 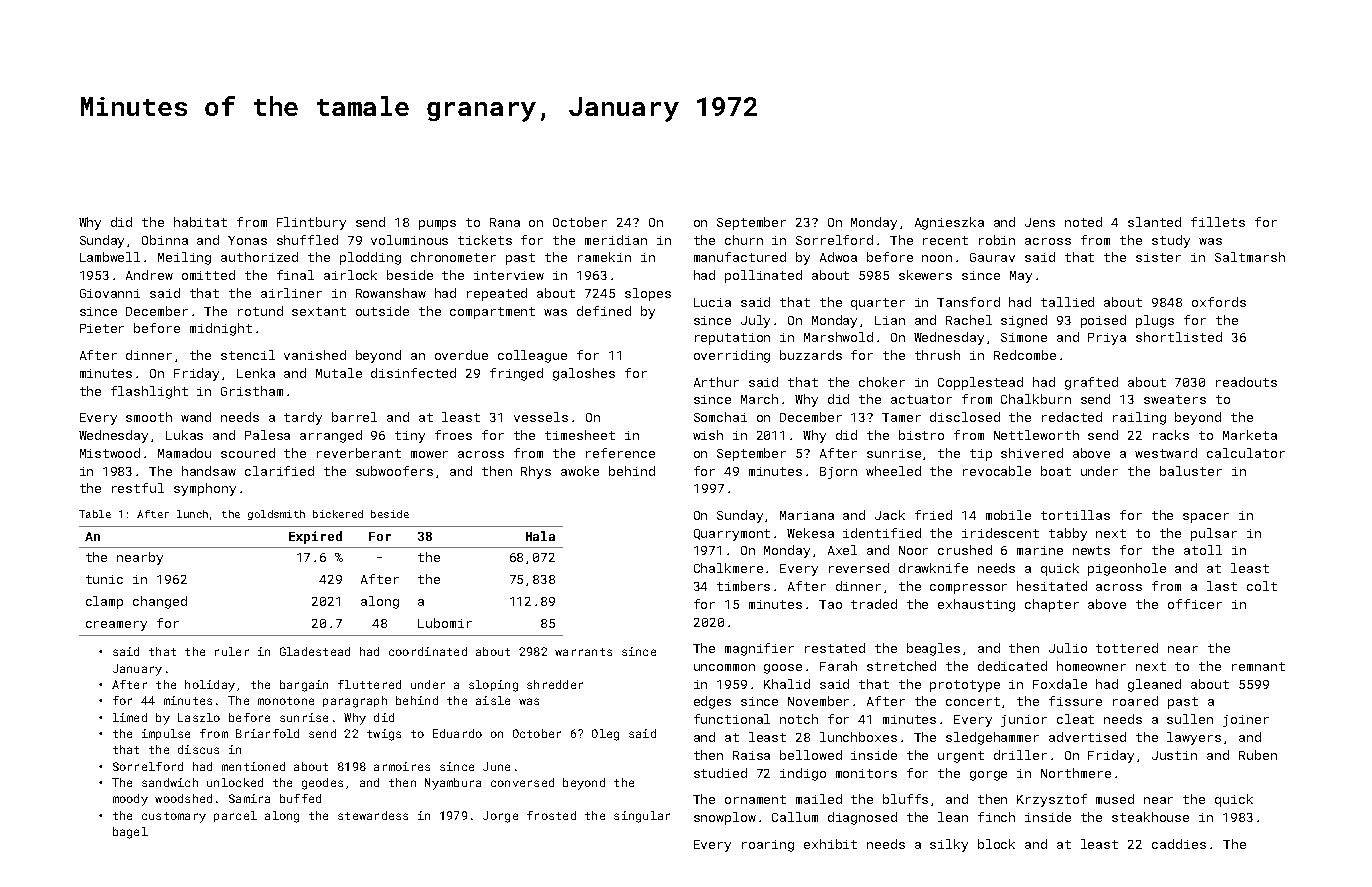 I want to click on joiner, so click(x=1246, y=721).
